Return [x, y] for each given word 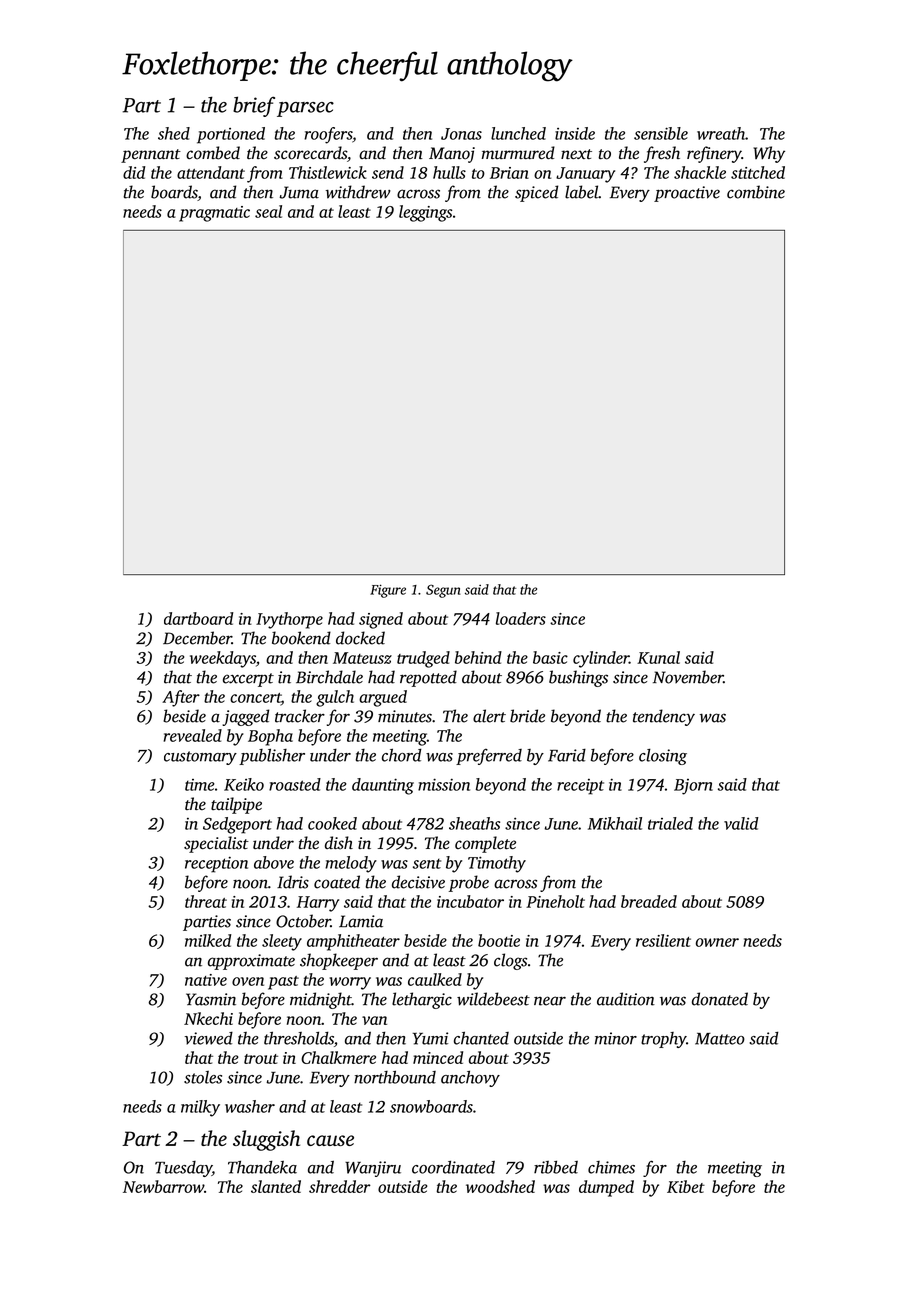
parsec [305, 109]
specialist [216, 844]
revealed [192, 735]
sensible [661, 133]
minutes [405, 716]
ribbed [556, 1167]
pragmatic [214, 214]
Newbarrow [163, 1186]
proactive [687, 194]
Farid [567, 755]
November [688, 677]
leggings [425, 213]
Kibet [686, 1186]
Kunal [658, 657]
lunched [518, 133]
